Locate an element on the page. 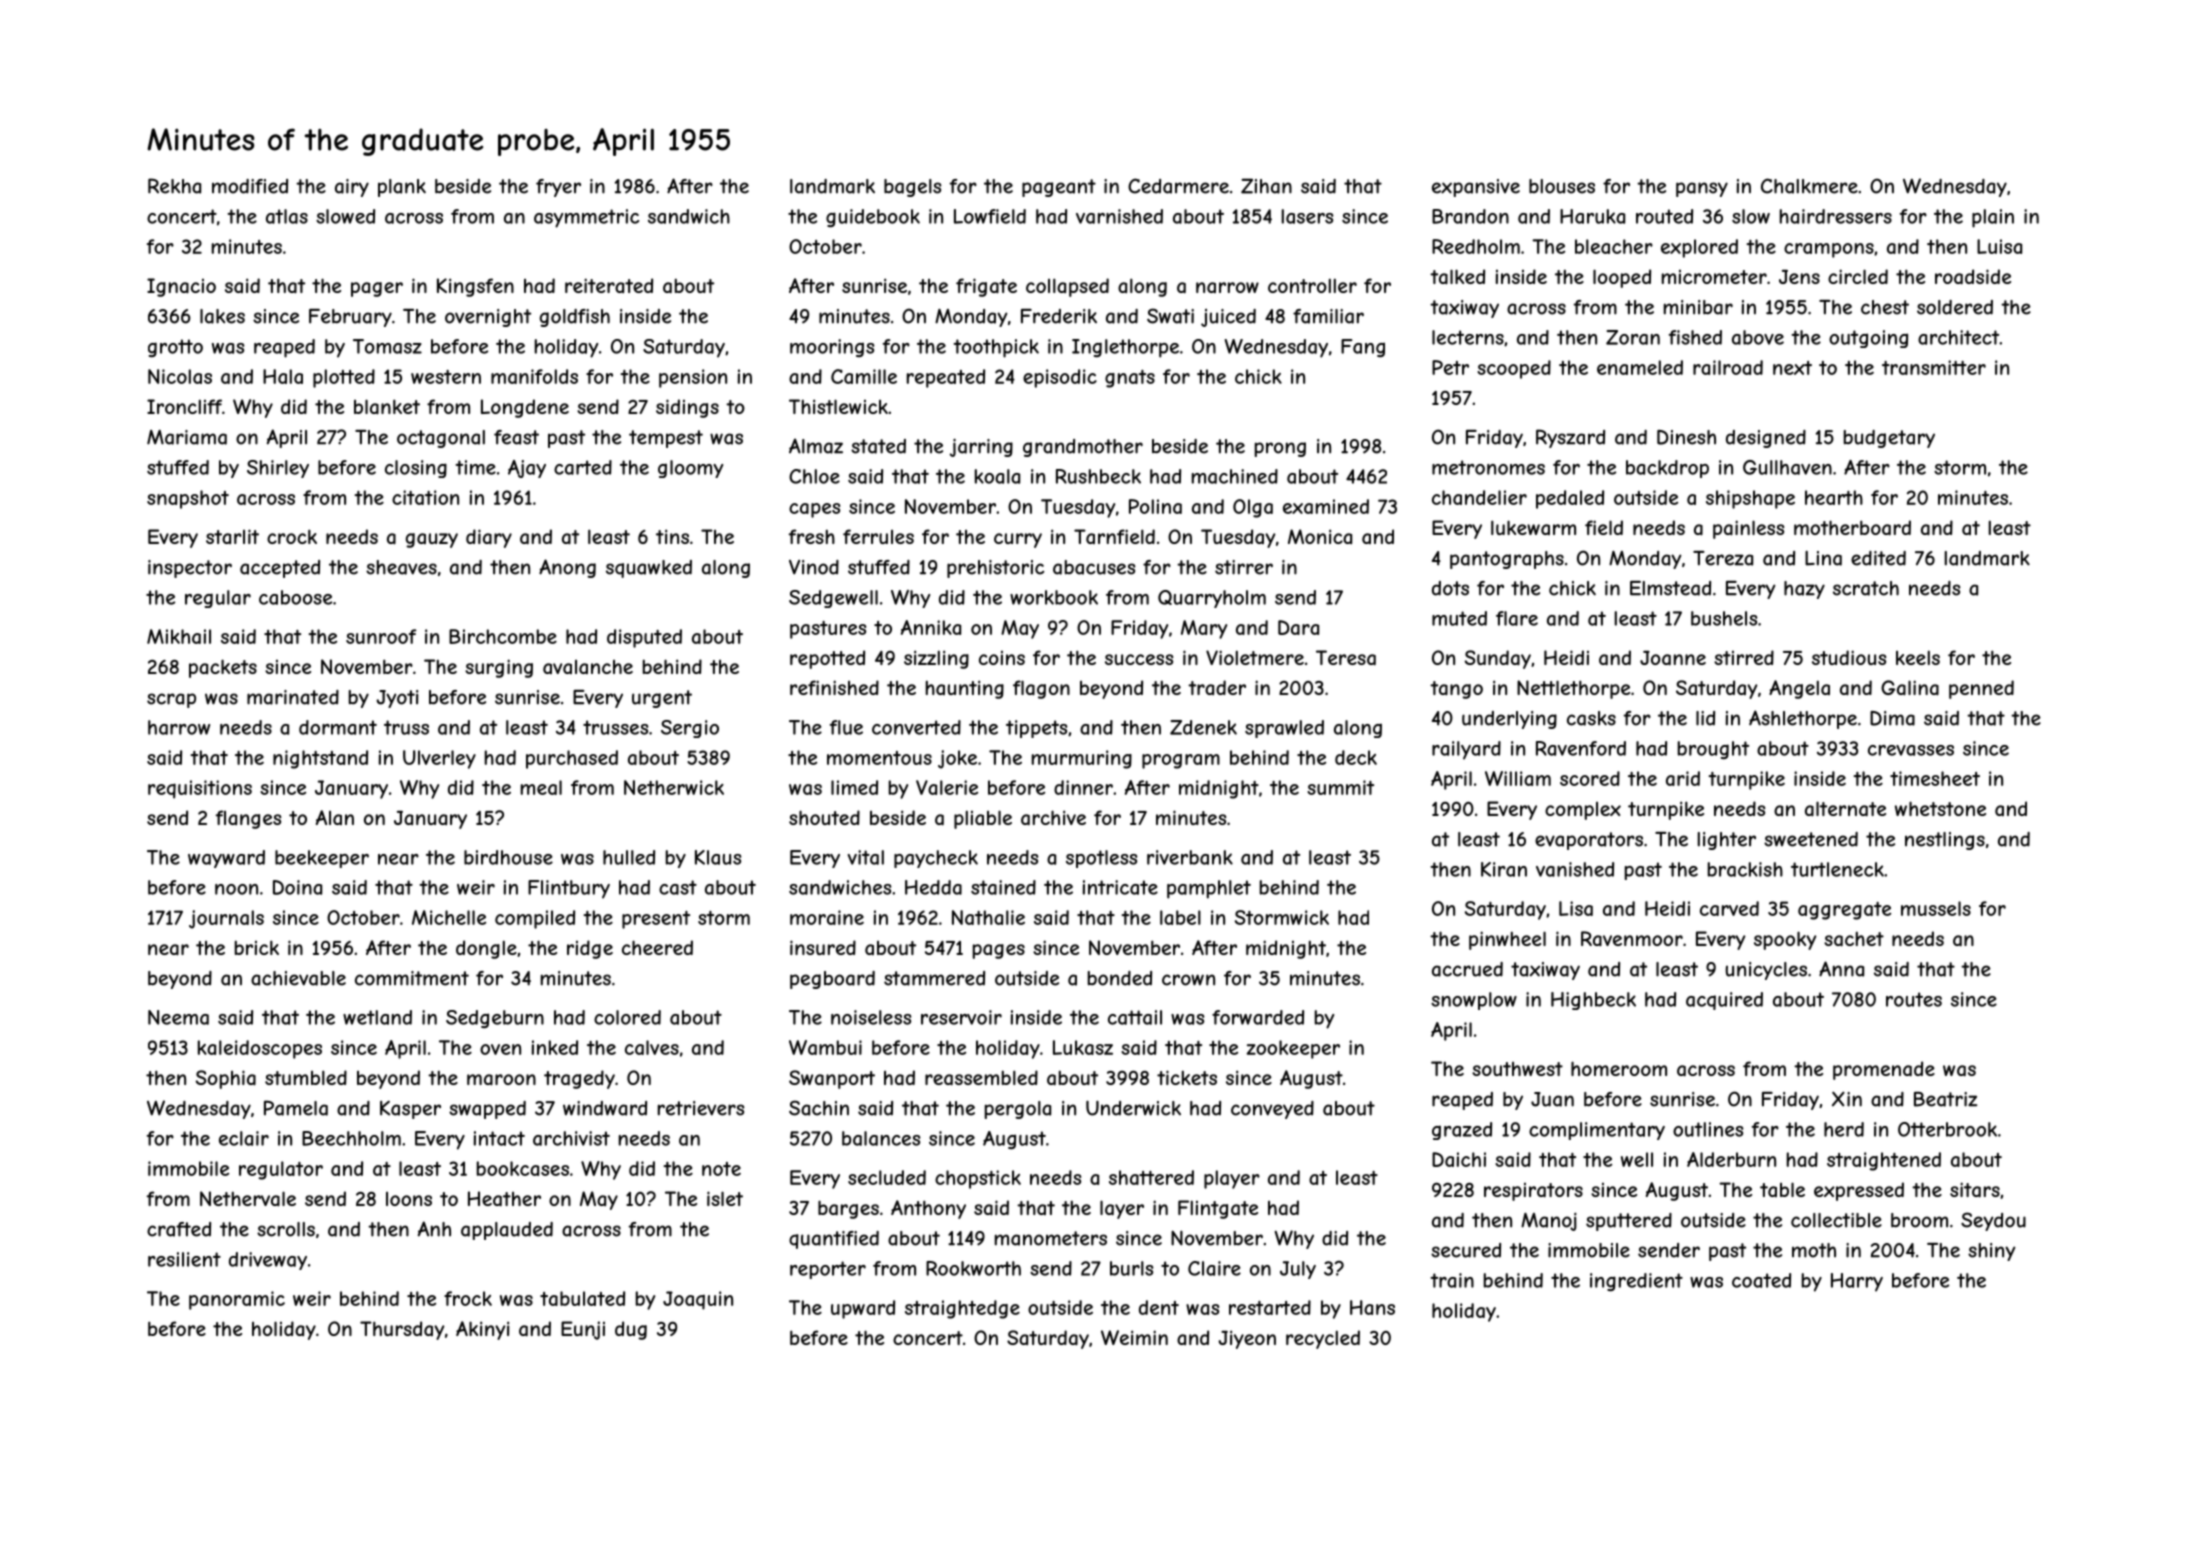  frigate is located at coordinates (986, 287).
